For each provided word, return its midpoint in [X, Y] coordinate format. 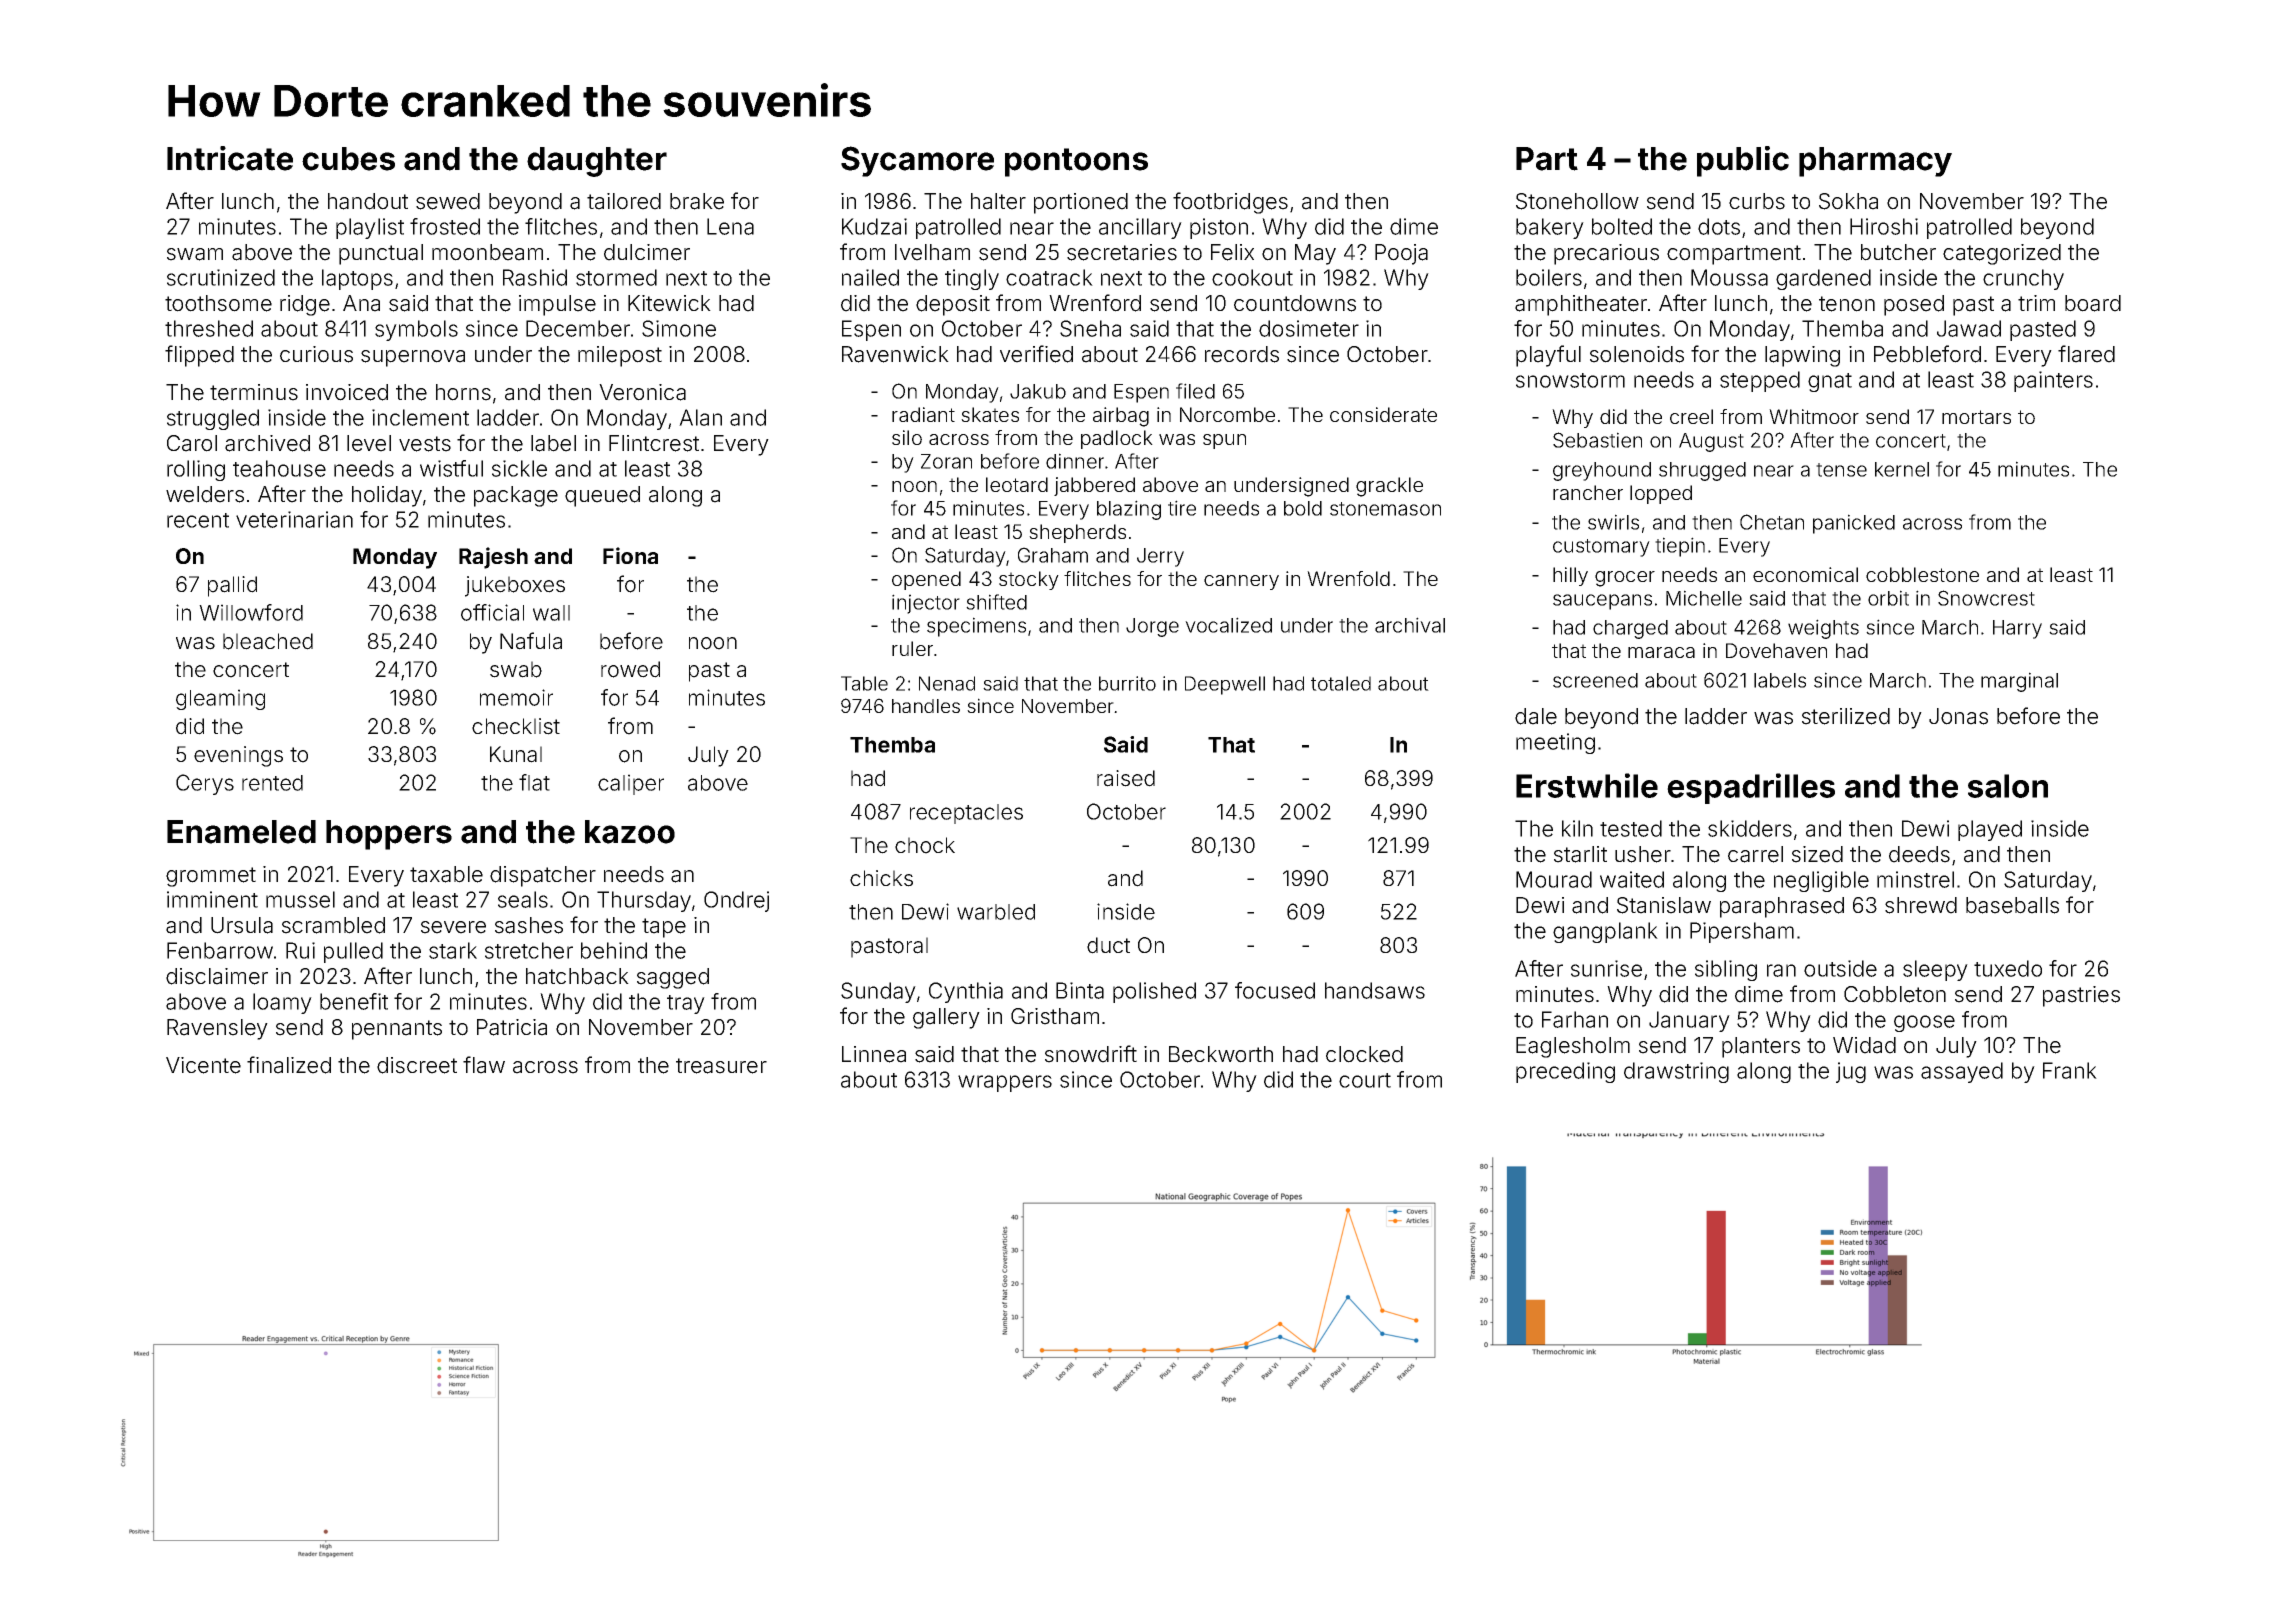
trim [2036, 303]
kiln [1577, 828]
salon [2008, 786]
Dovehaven [1776, 650]
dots [1719, 226]
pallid [232, 586]
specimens [976, 627]
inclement [420, 417]
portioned [1081, 203]
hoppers [389, 835]
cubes [348, 159]
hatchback [577, 976]
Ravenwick [895, 354]
